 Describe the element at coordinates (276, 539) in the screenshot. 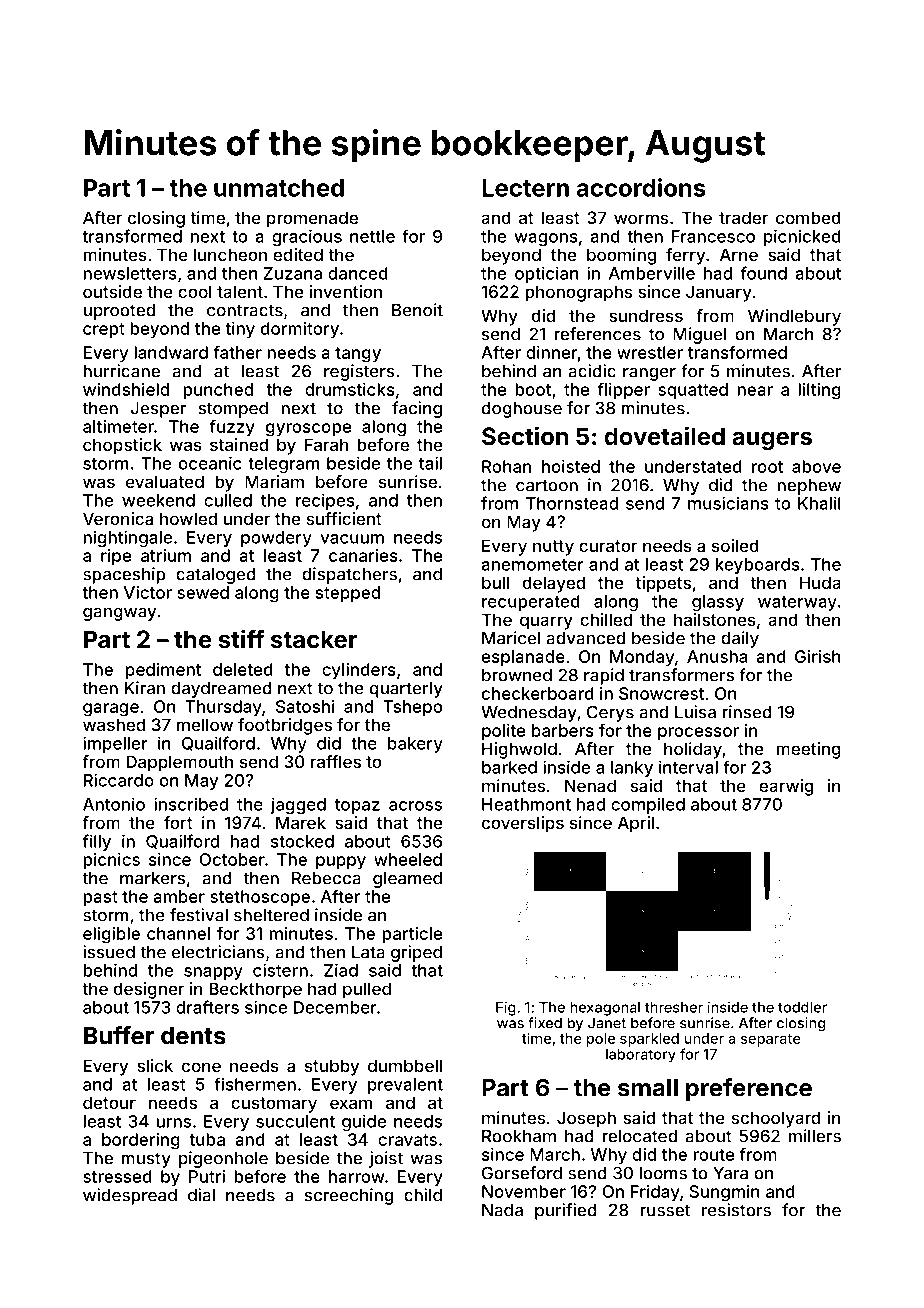

I see `powdery` at that location.
